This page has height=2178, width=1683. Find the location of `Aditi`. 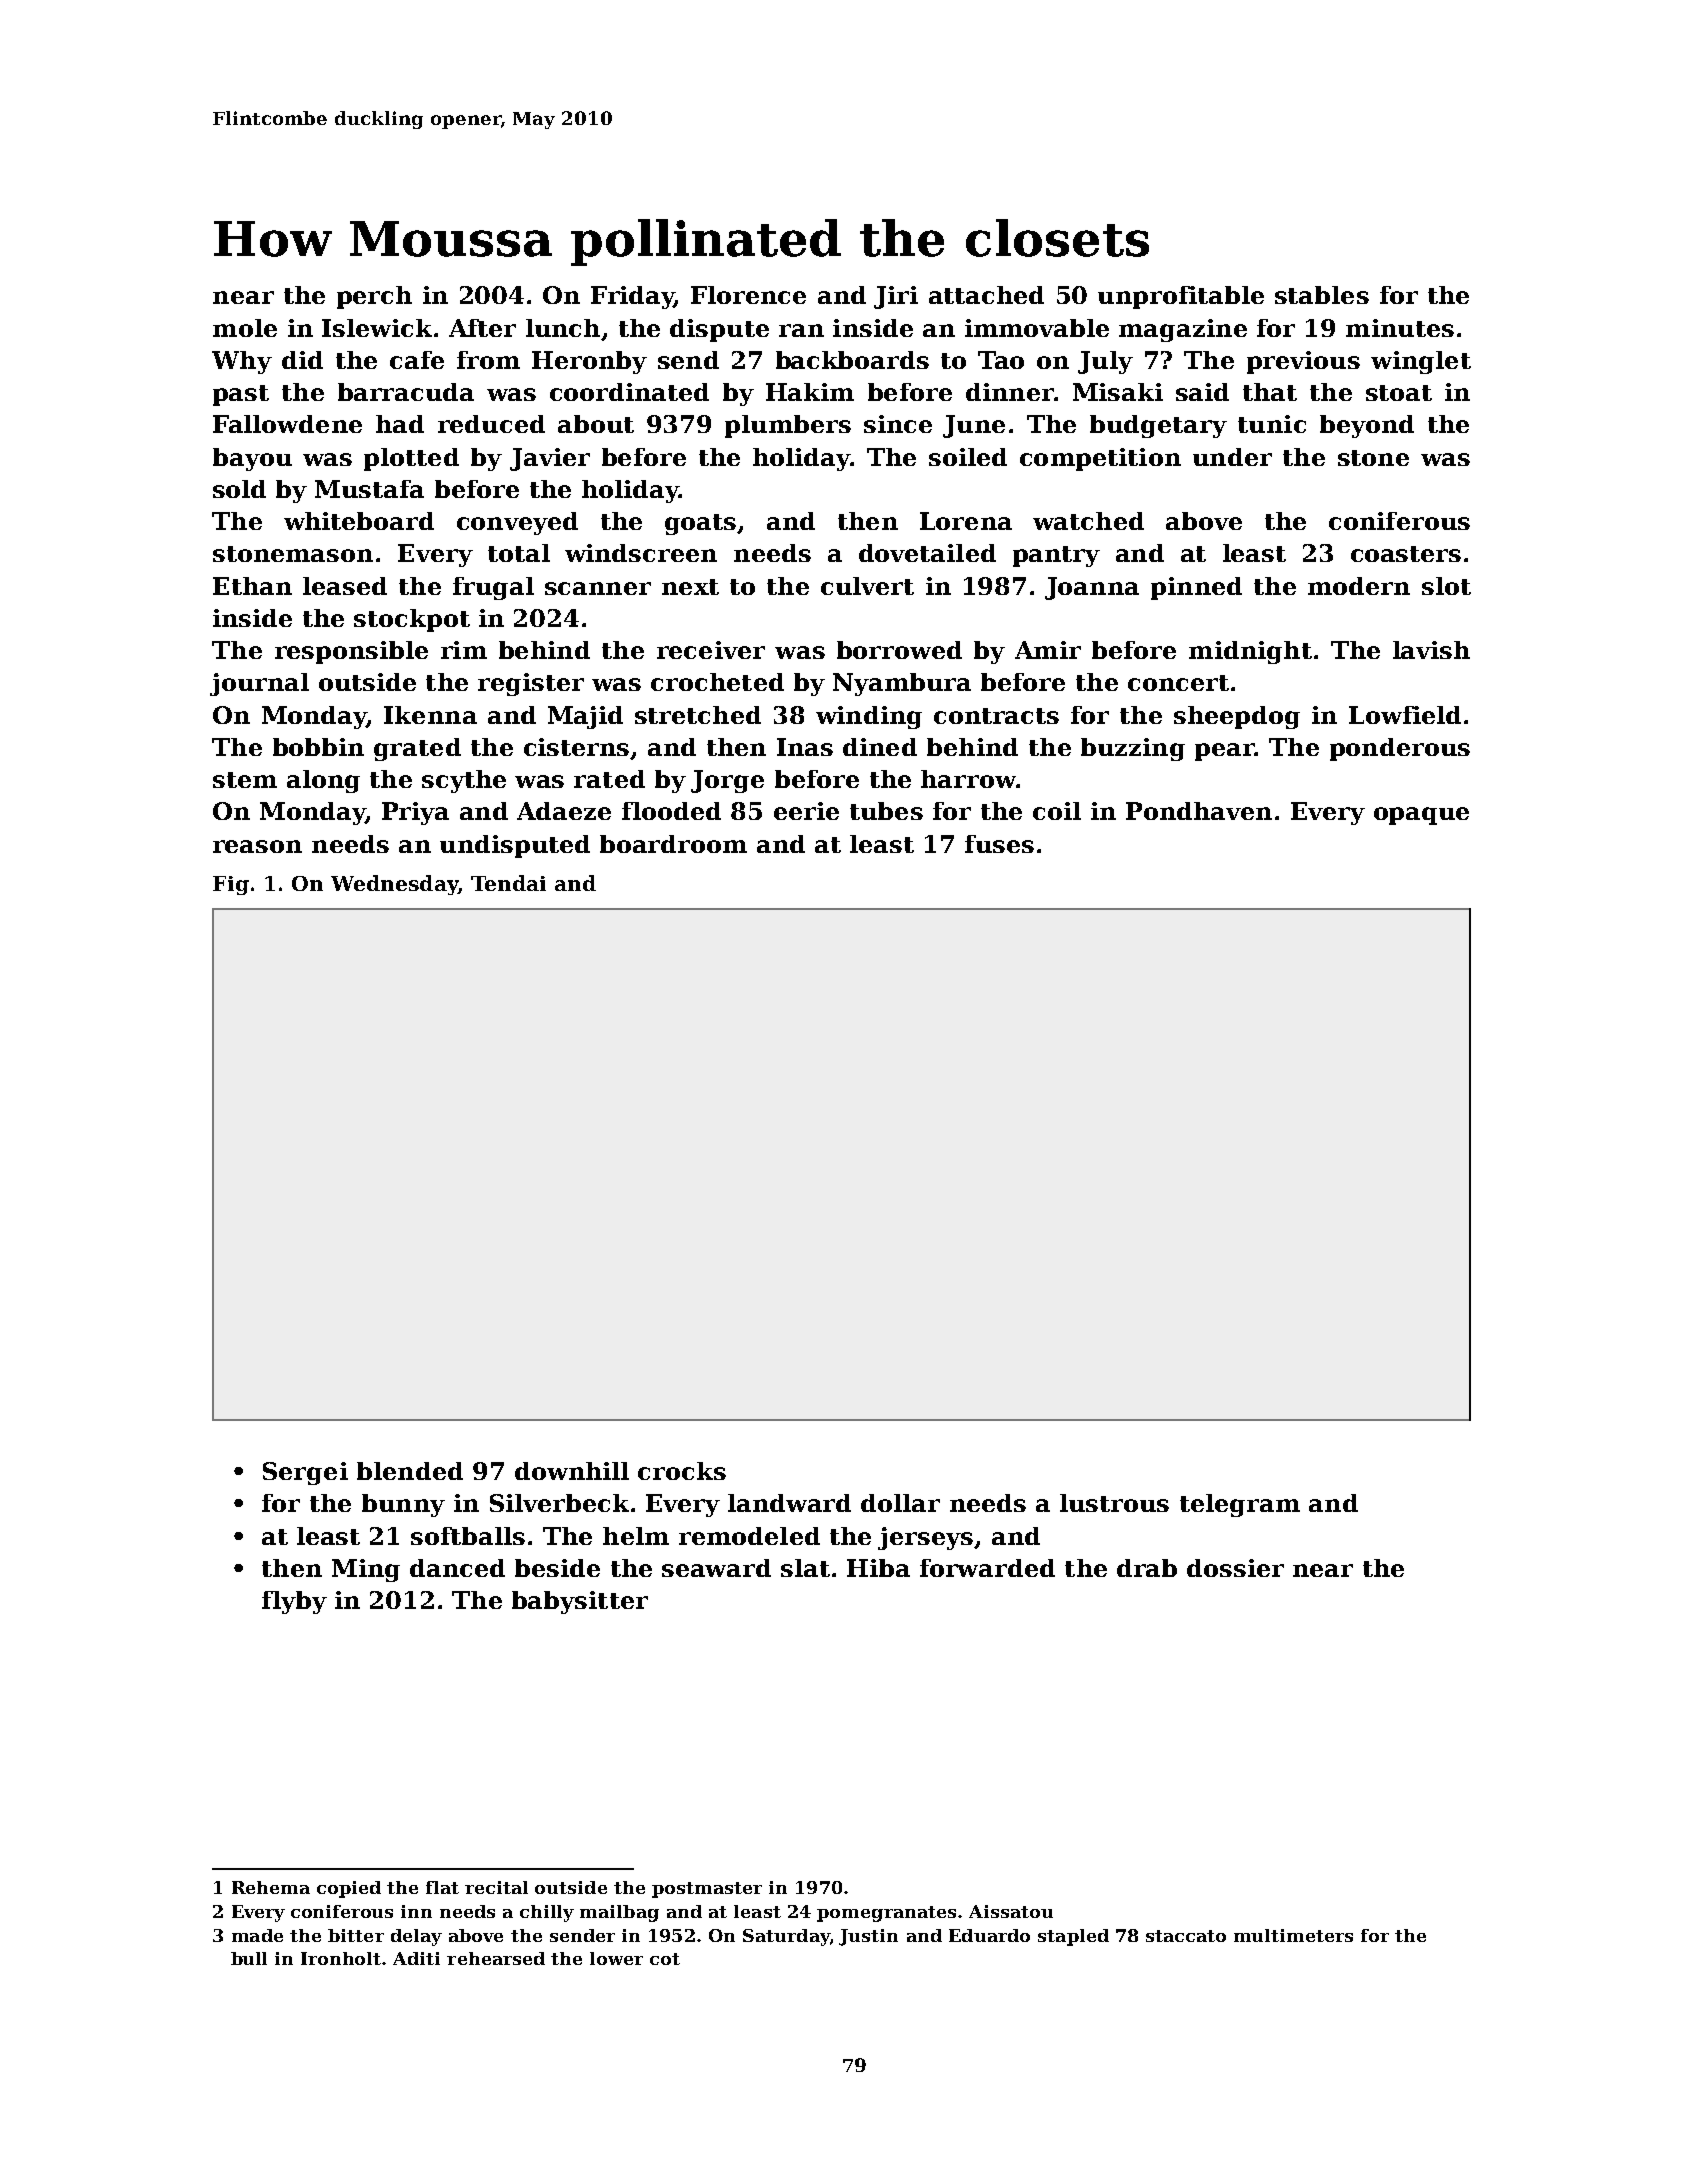

Aditi is located at coordinates (416, 1958).
